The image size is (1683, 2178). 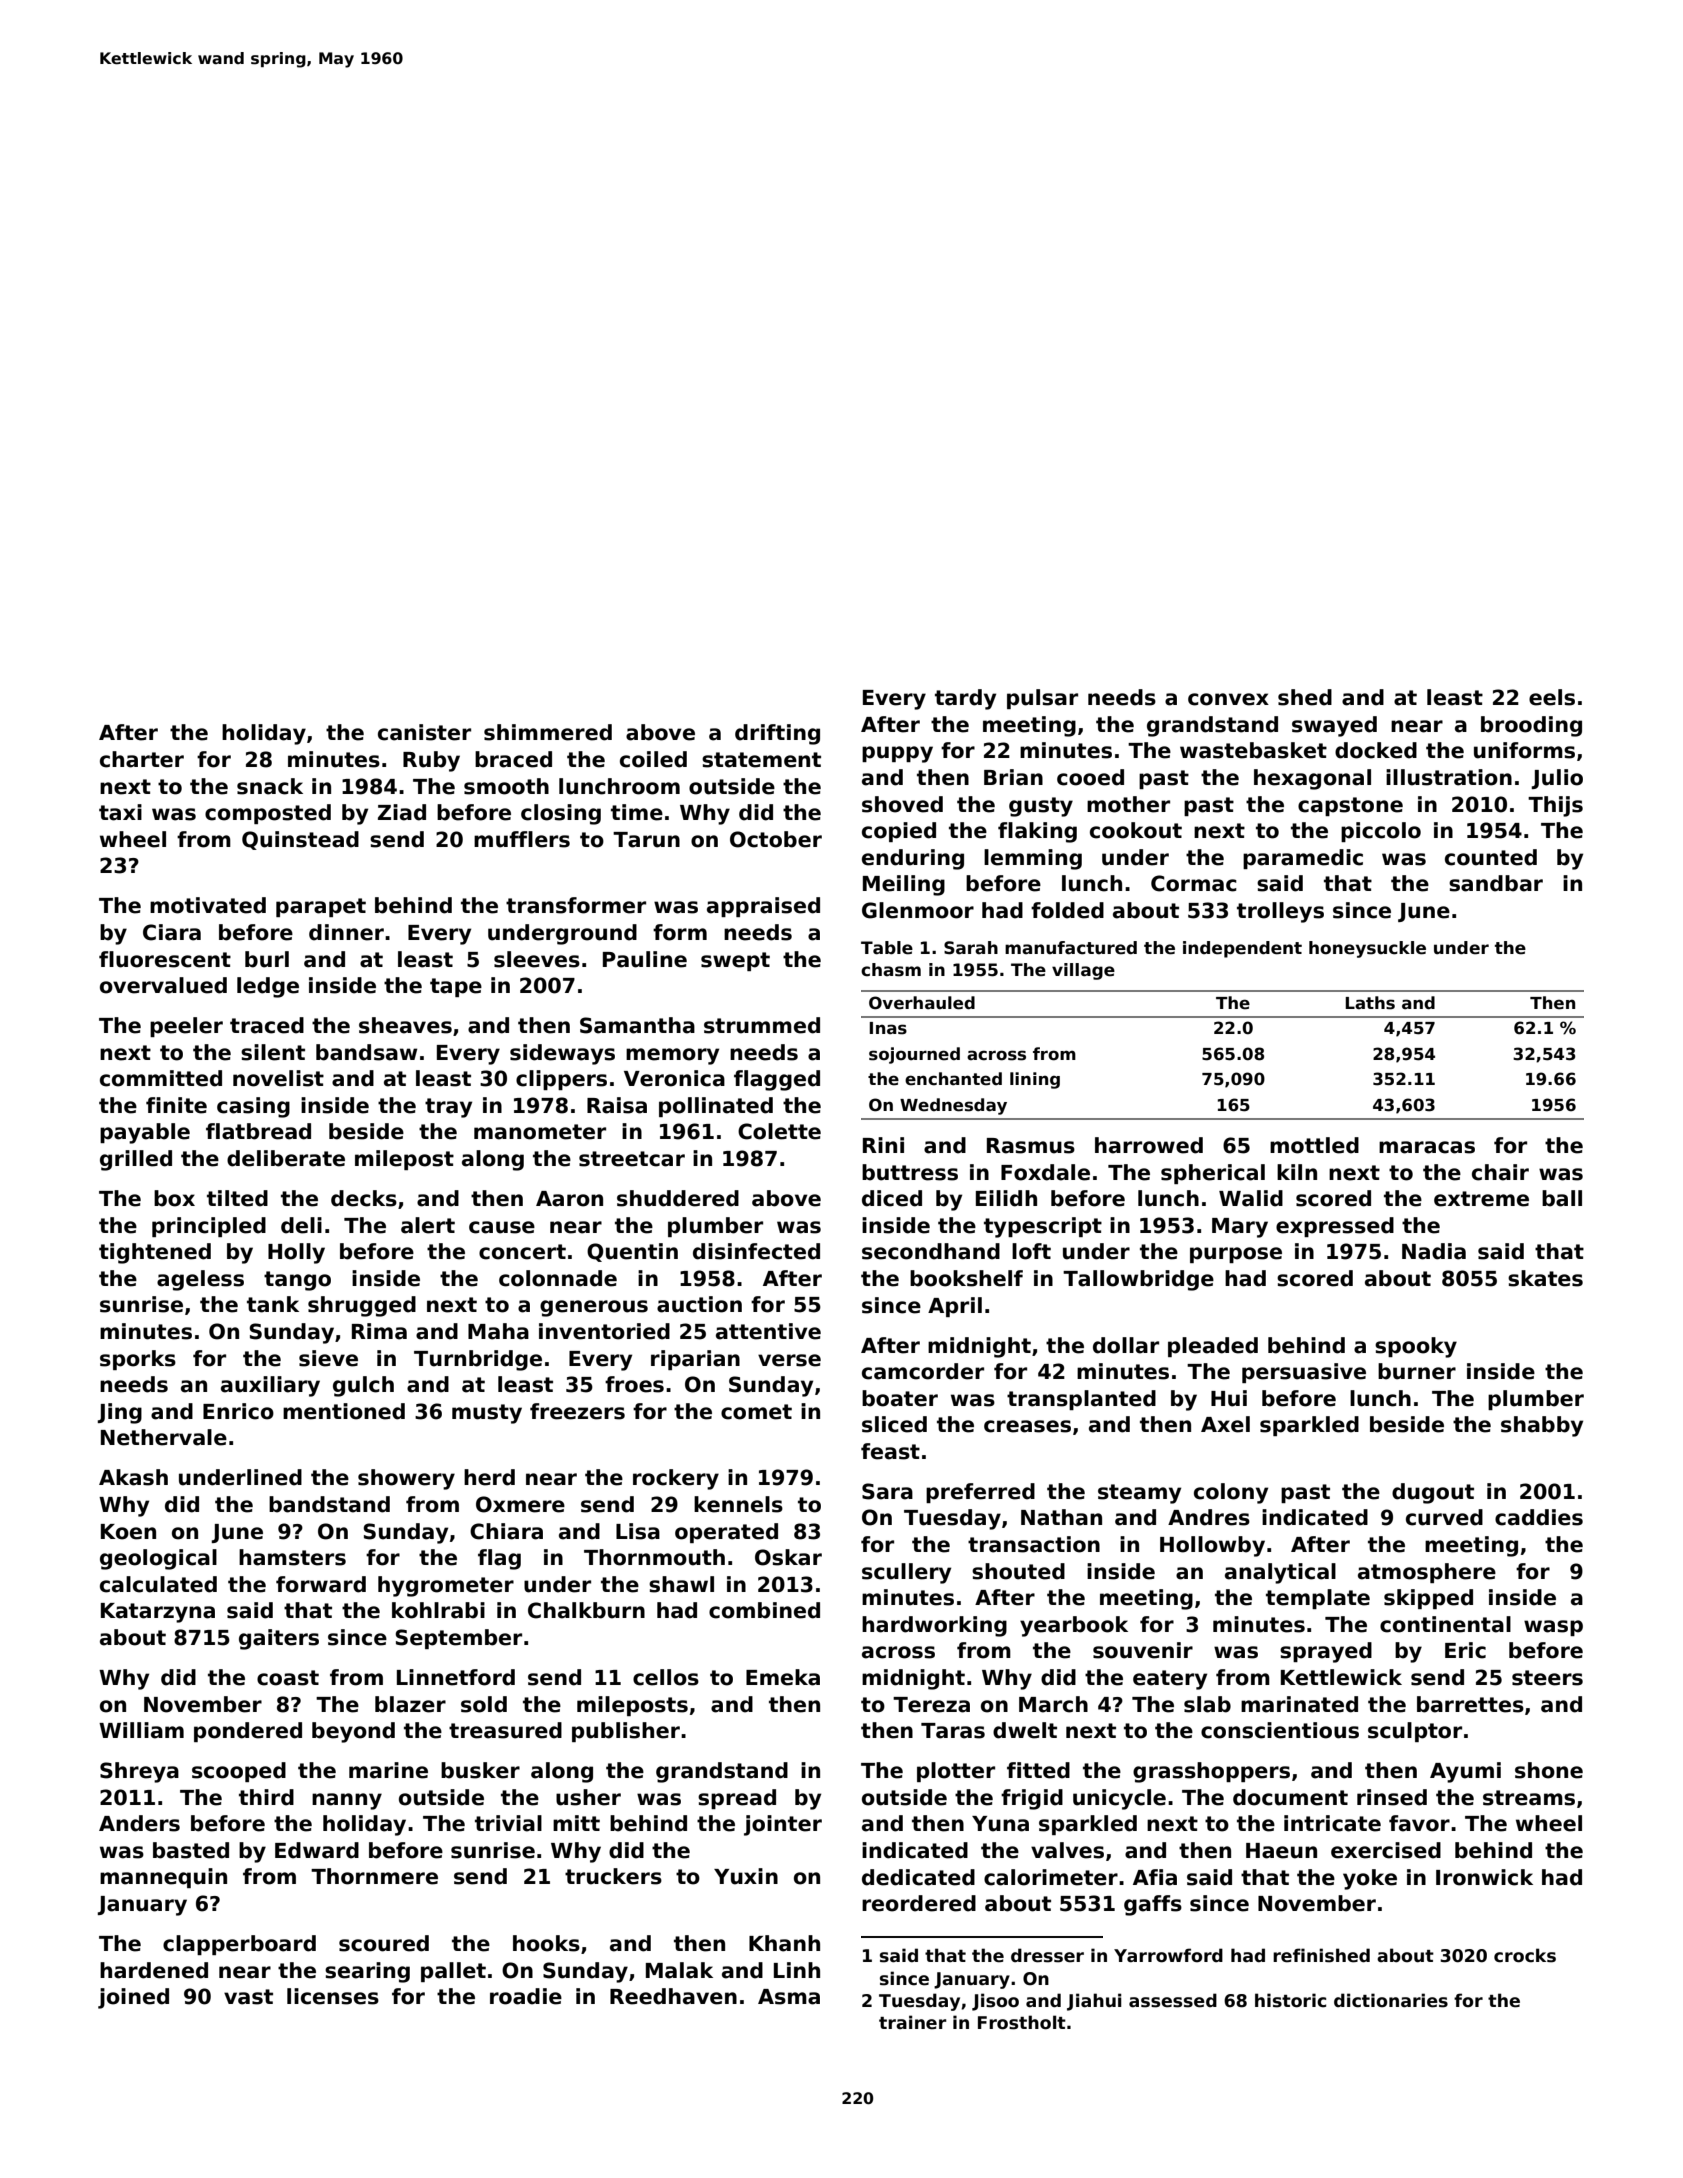 What do you see at coordinates (695, 1360) in the screenshot?
I see `riparian` at bounding box center [695, 1360].
